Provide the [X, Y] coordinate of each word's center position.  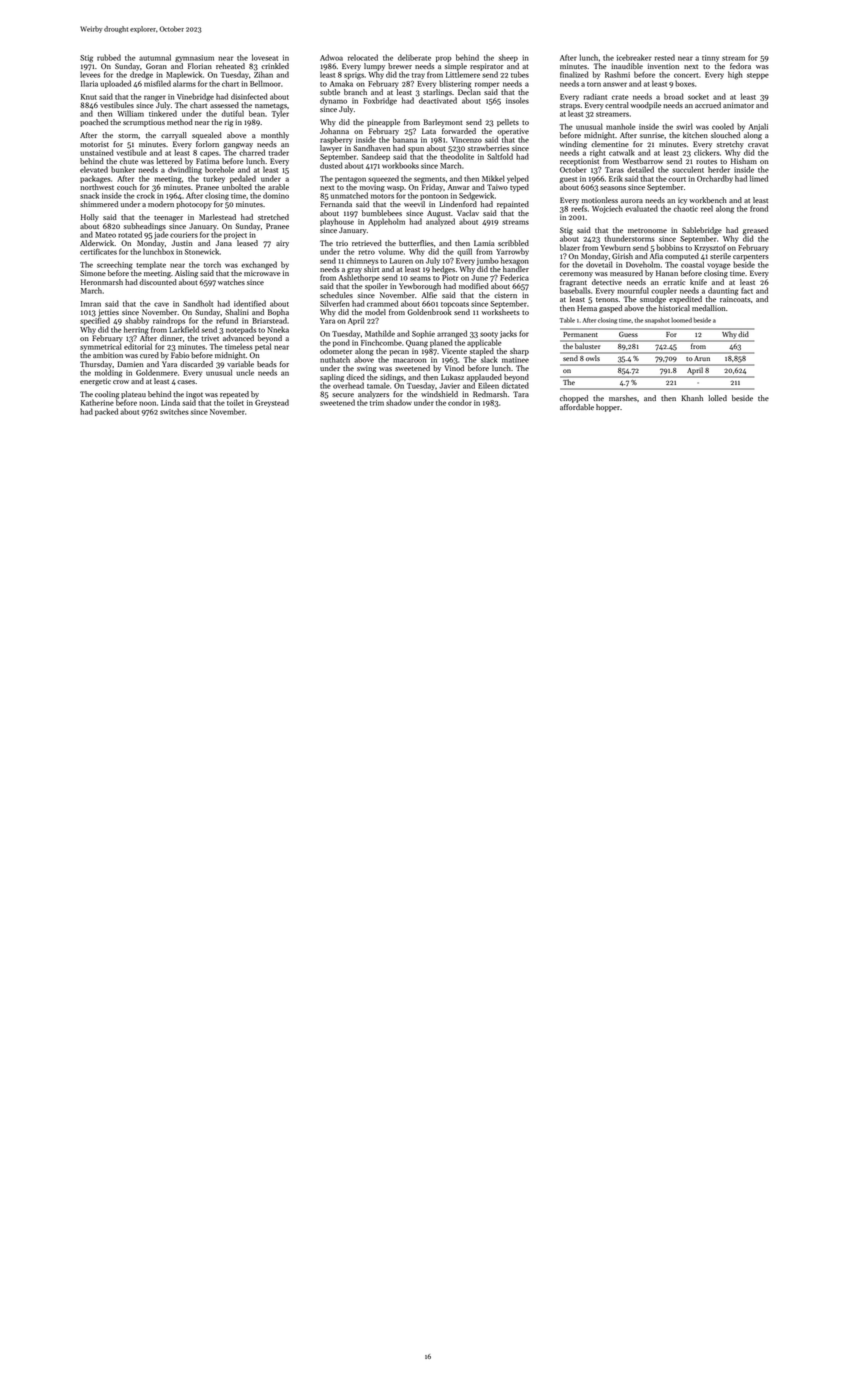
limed [759, 178]
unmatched [349, 195]
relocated [363, 57]
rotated [130, 234]
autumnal [155, 57]
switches [174, 411]
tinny [710, 58]
